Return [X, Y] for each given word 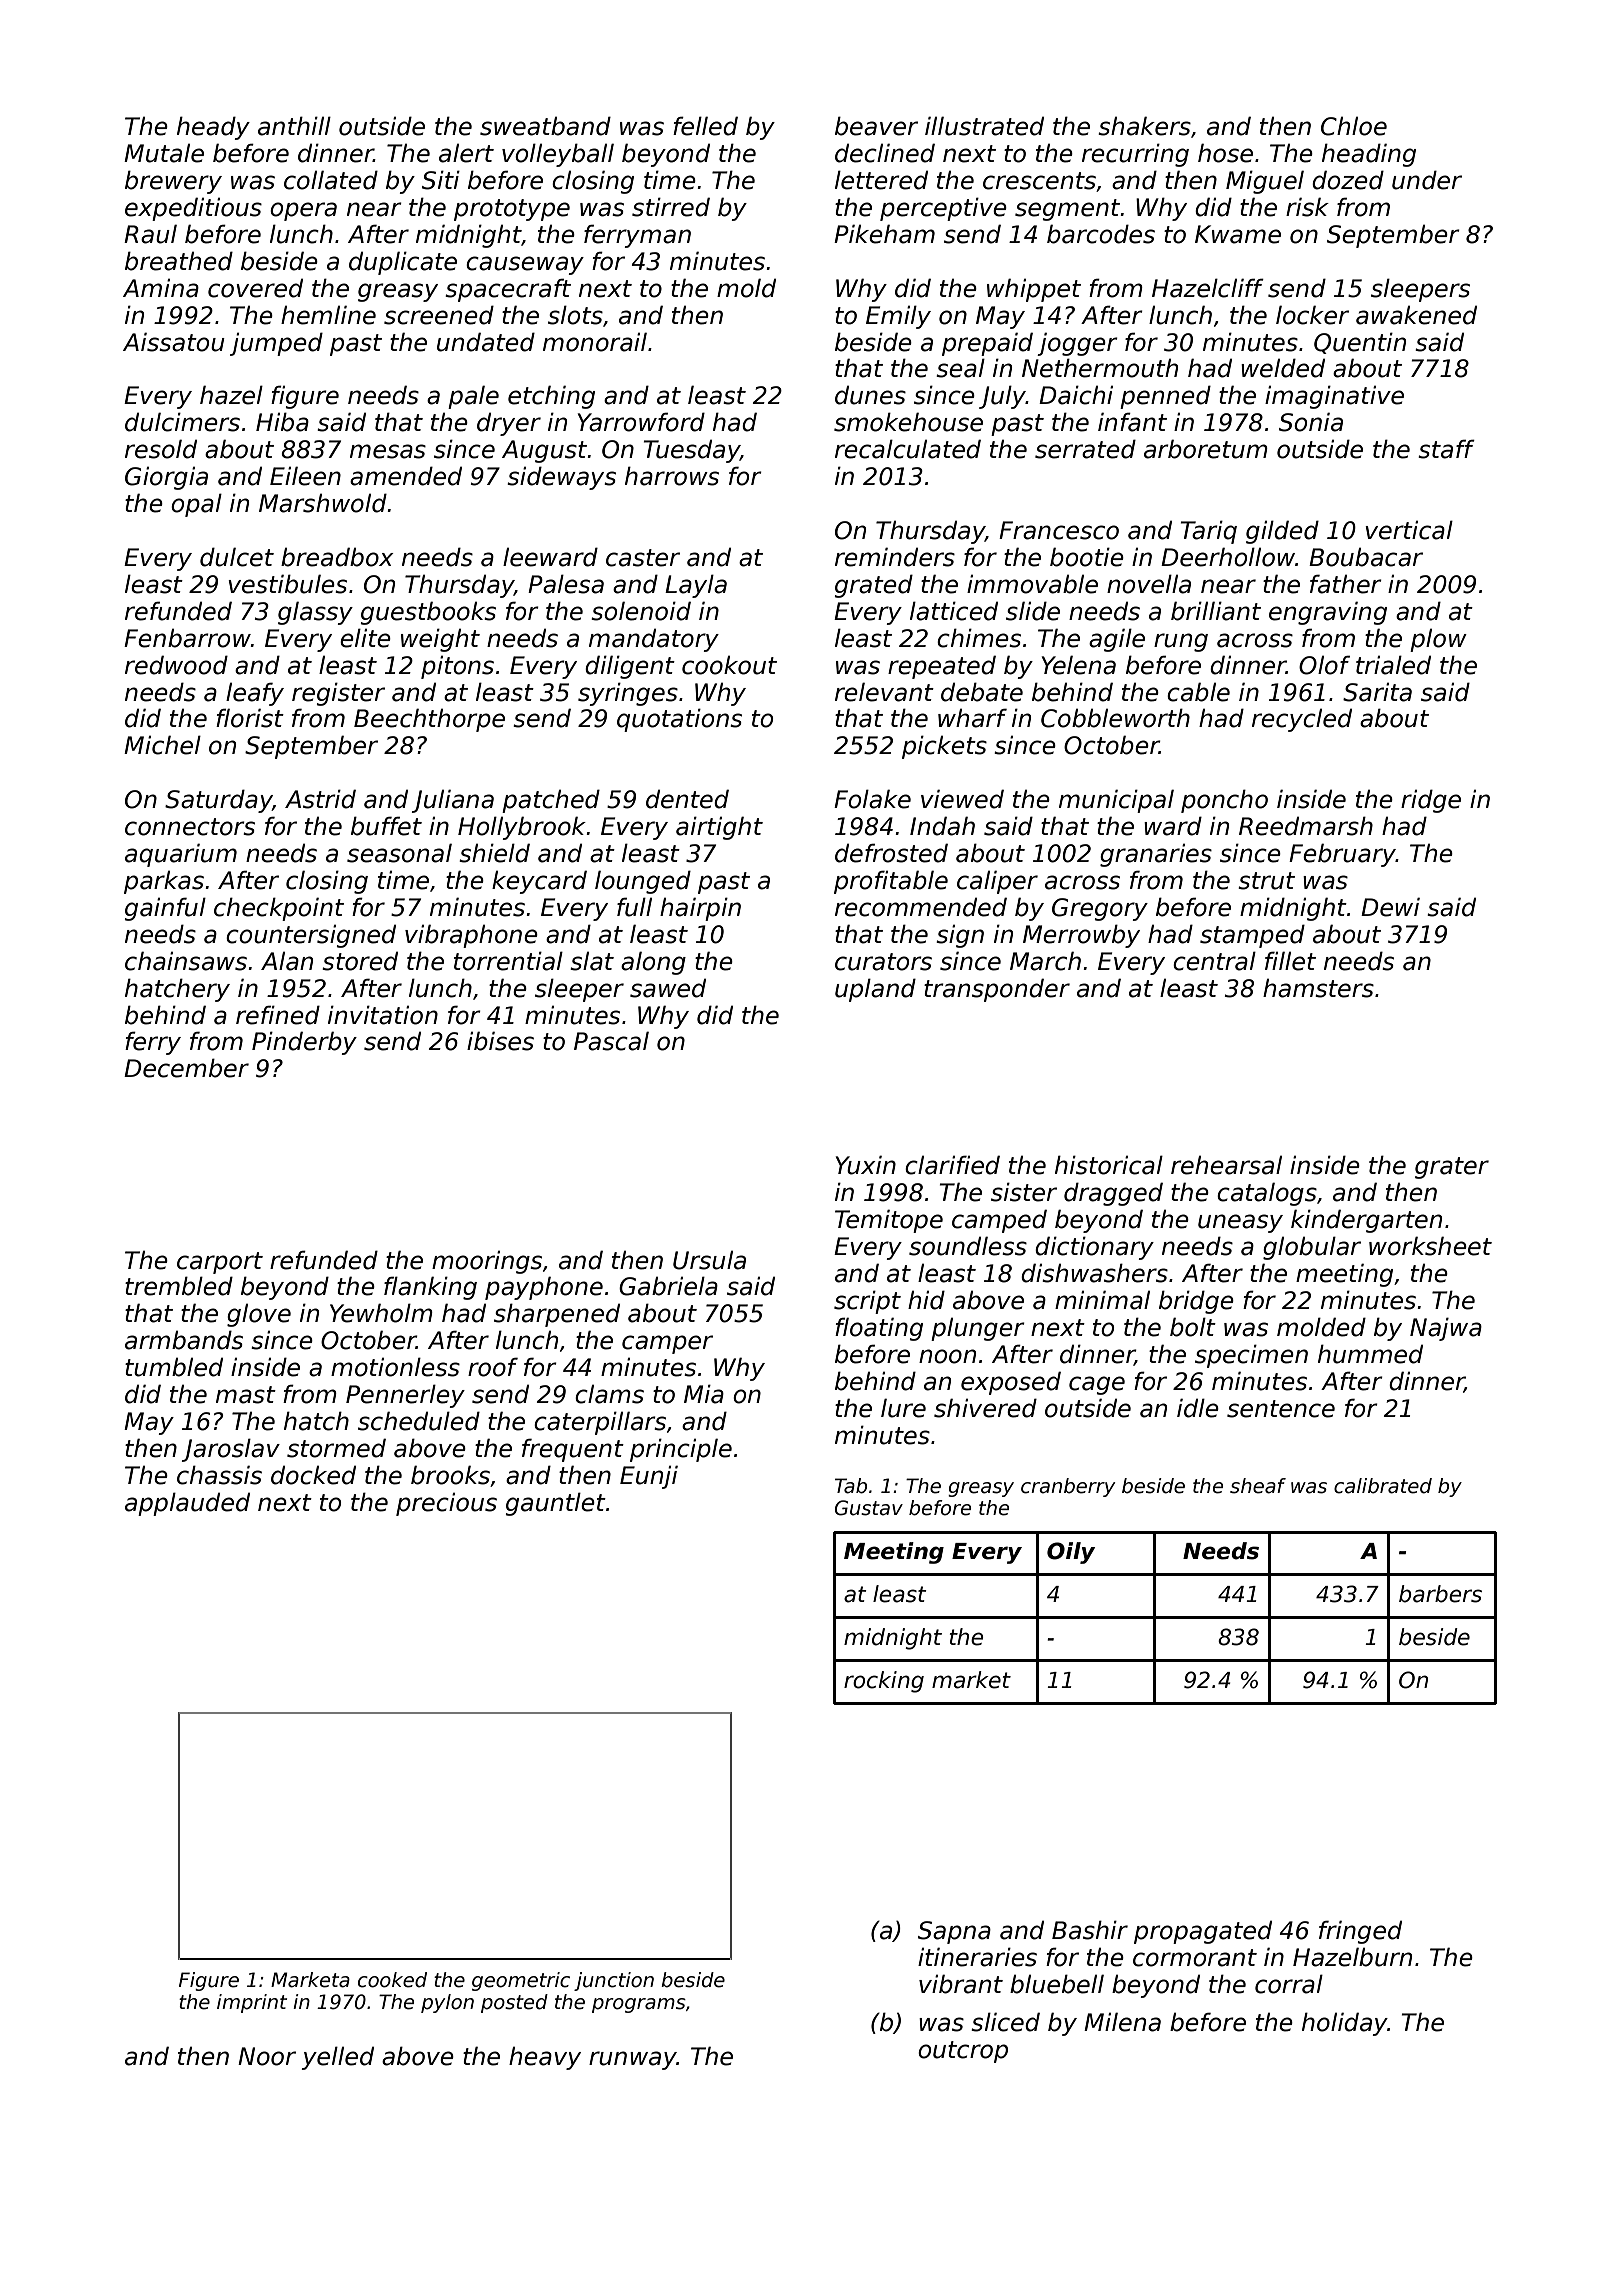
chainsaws [186, 961]
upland [875, 990]
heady [213, 128]
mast [246, 1395]
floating [879, 1329]
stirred [671, 207]
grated [874, 586]
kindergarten [1366, 1221]
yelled [338, 2058]
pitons [457, 667]
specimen [1251, 1356]
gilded [1282, 532]
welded [1283, 368]
